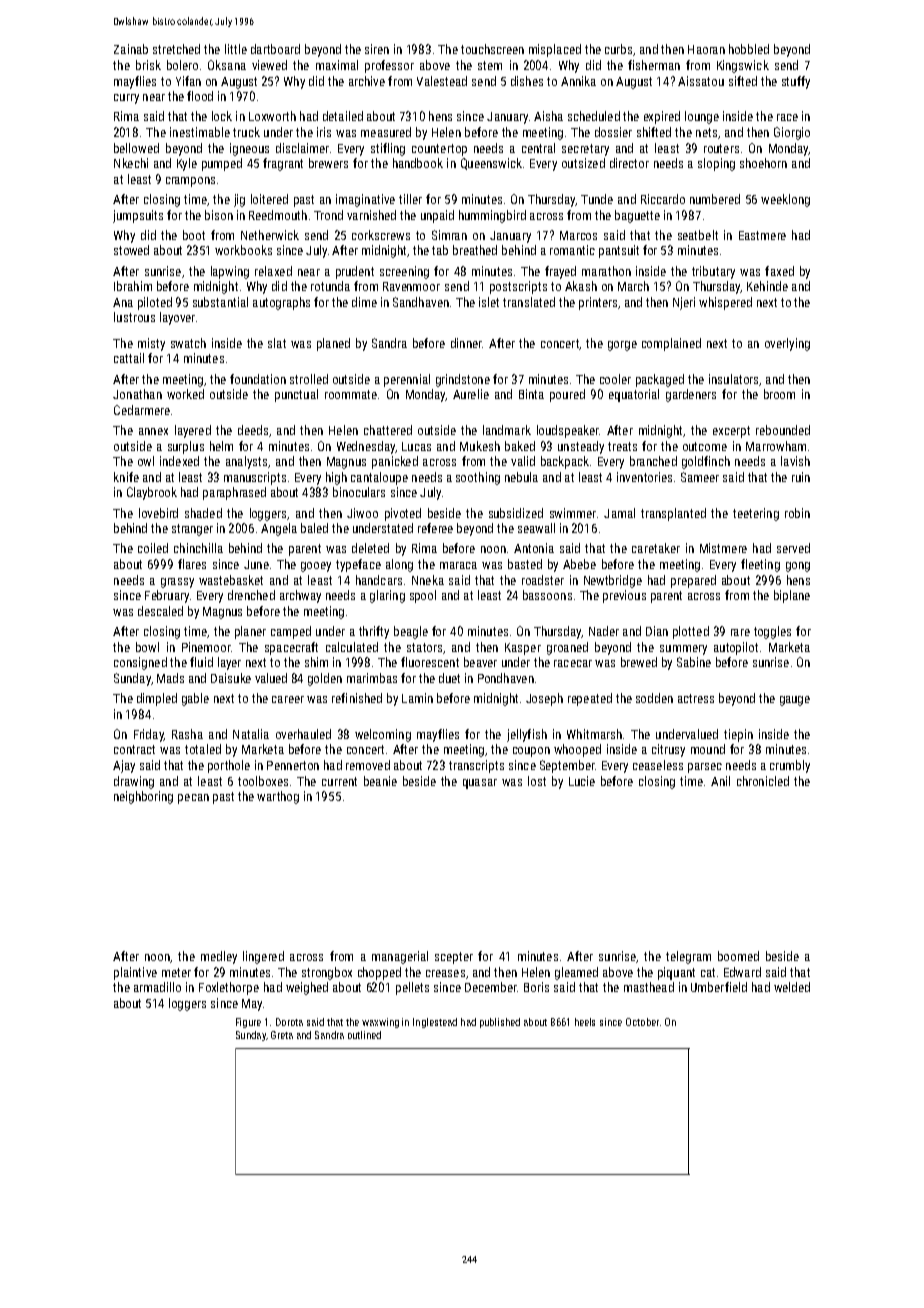 The height and width of the image is (1308, 924). Describe the element at coordinates (282, 1035) in the image. I see `Greta` at that location.
